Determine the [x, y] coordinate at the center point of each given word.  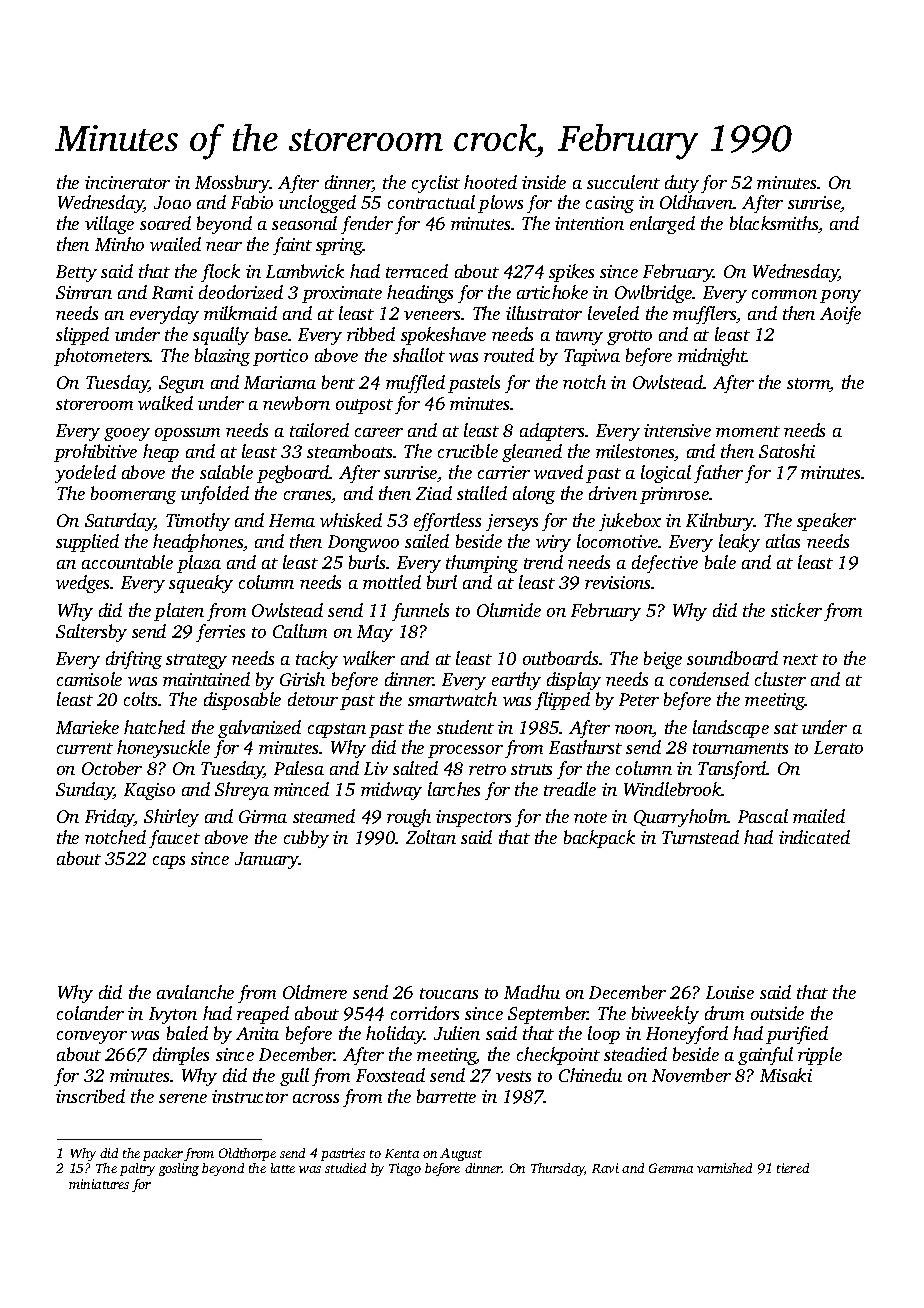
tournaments [740, 748]
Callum [300, 631]
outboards [560, 658]
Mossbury [232, 184]
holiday [395, 1035]
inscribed [90, 1096]
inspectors [473, 818]
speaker [826, 522]
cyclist [436, 184]
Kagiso [149, 791]
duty [682, 184]
